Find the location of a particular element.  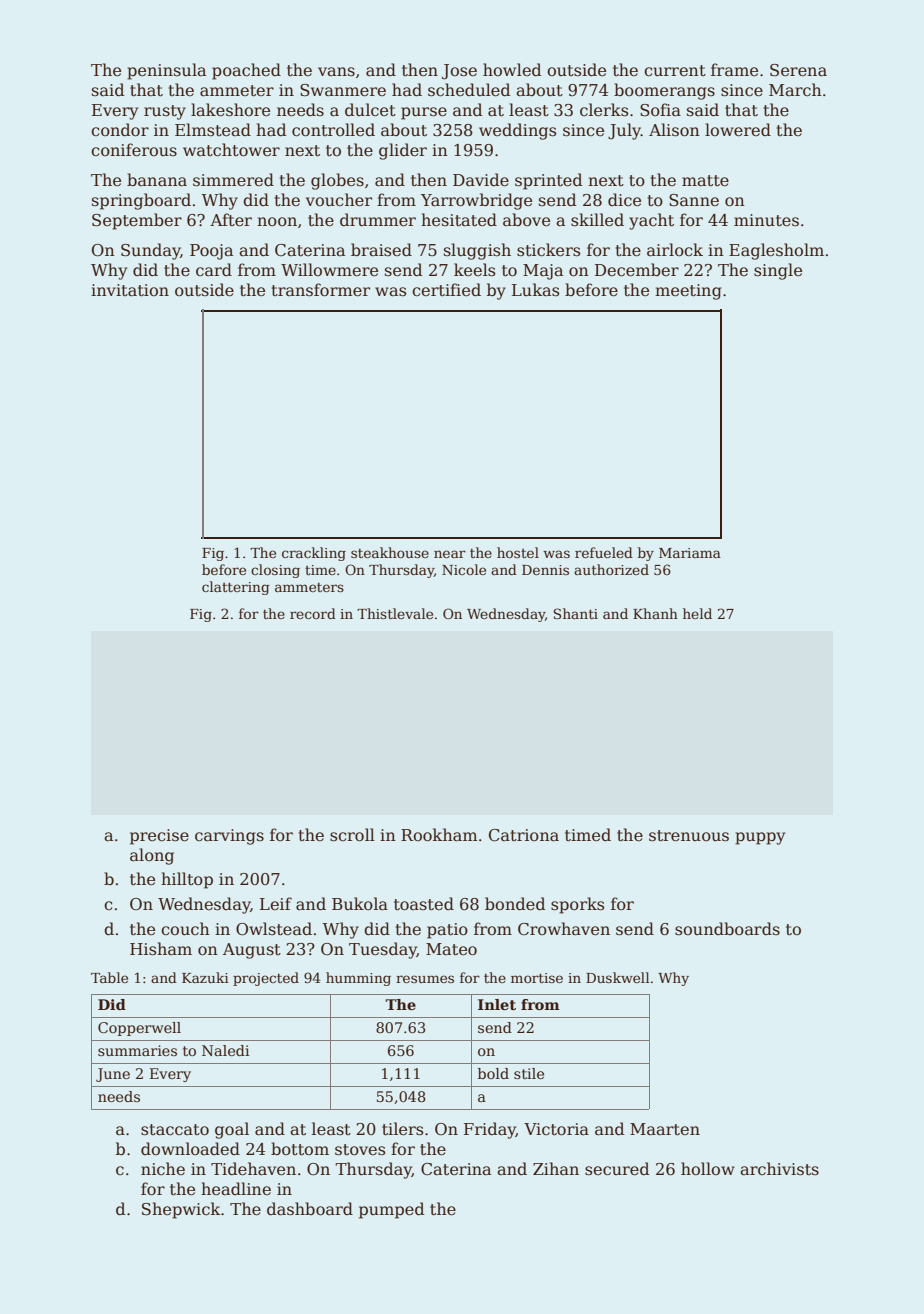

clattering is located at coordinates (236, 588).
